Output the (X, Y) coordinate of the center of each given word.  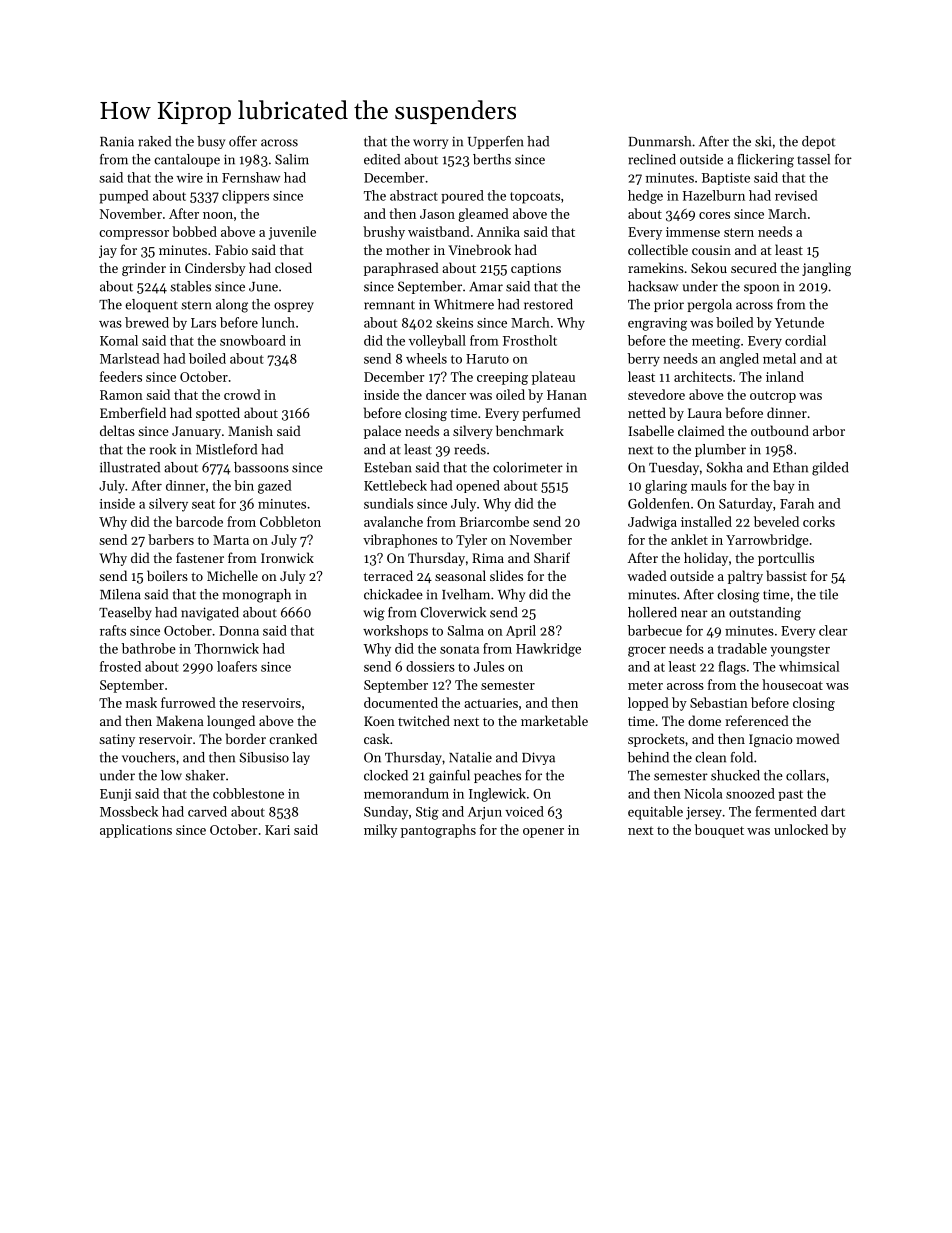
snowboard (253, 340)
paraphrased (401, 269)
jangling (826, 269)
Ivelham (466, 594)
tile (829, 594)
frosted (120, 666)
